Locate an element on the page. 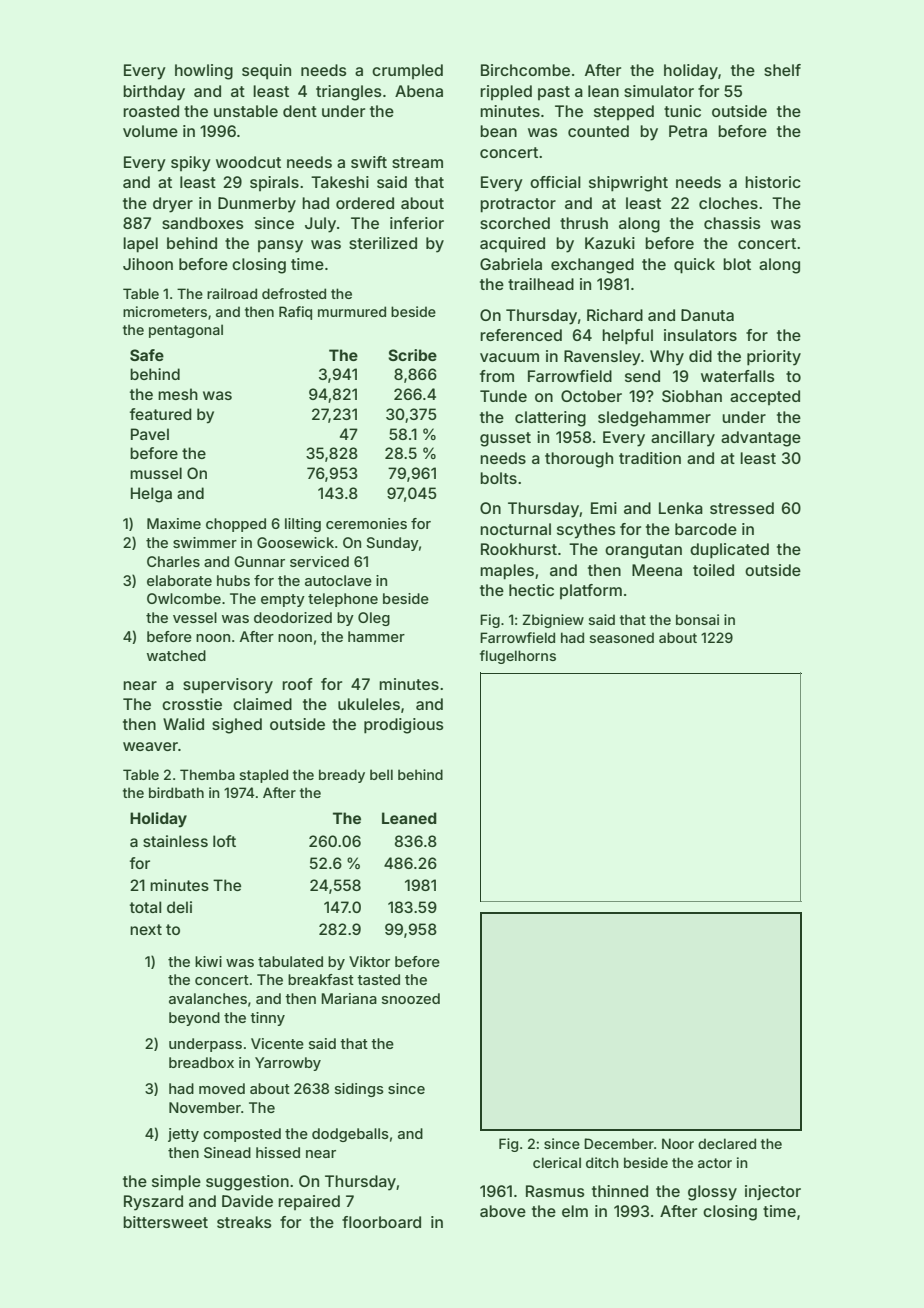 This document has width=924, height=1308. simulator is located at coordinates (659, 91).
